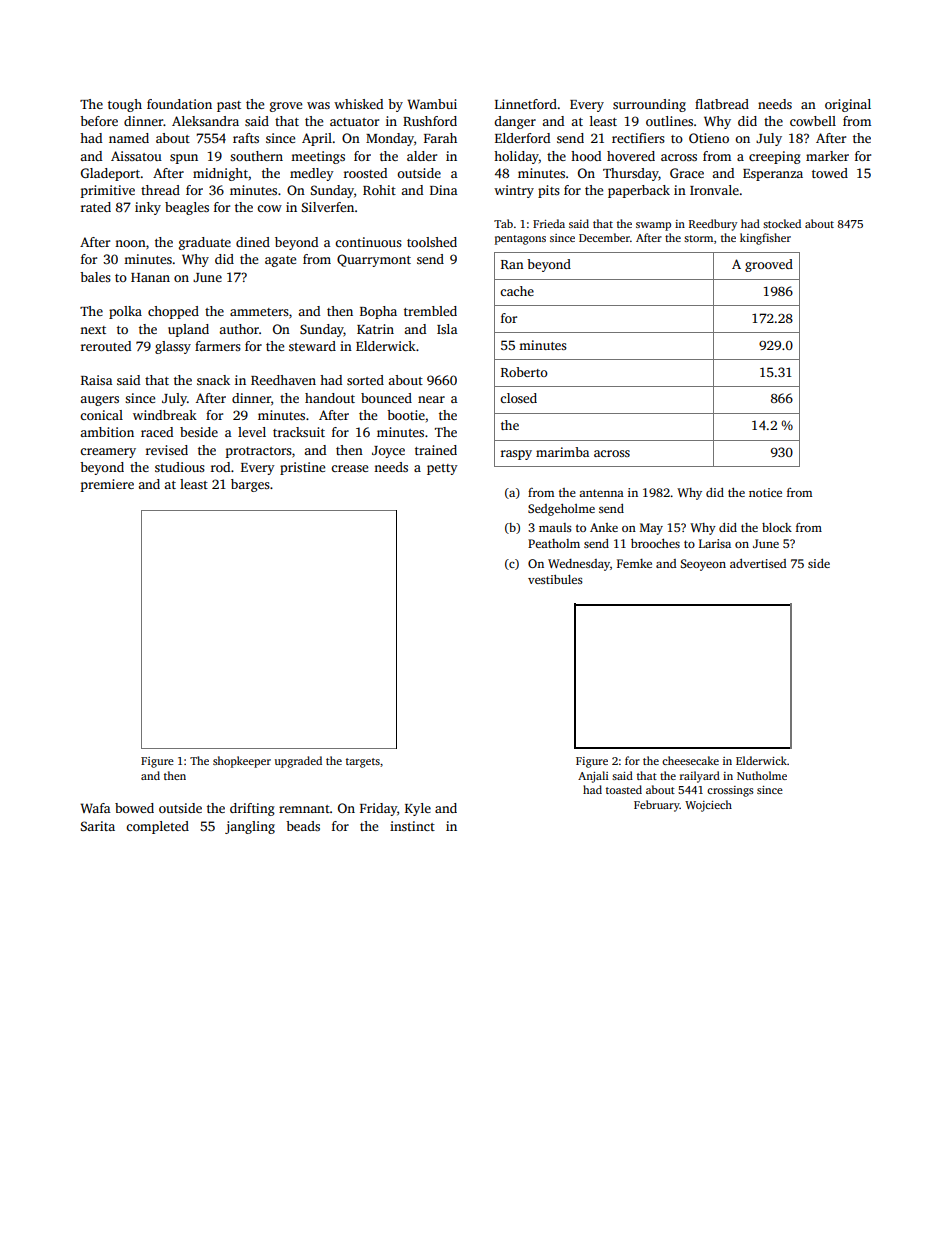  I want to click on shopkeeper, so click(242, 762).
